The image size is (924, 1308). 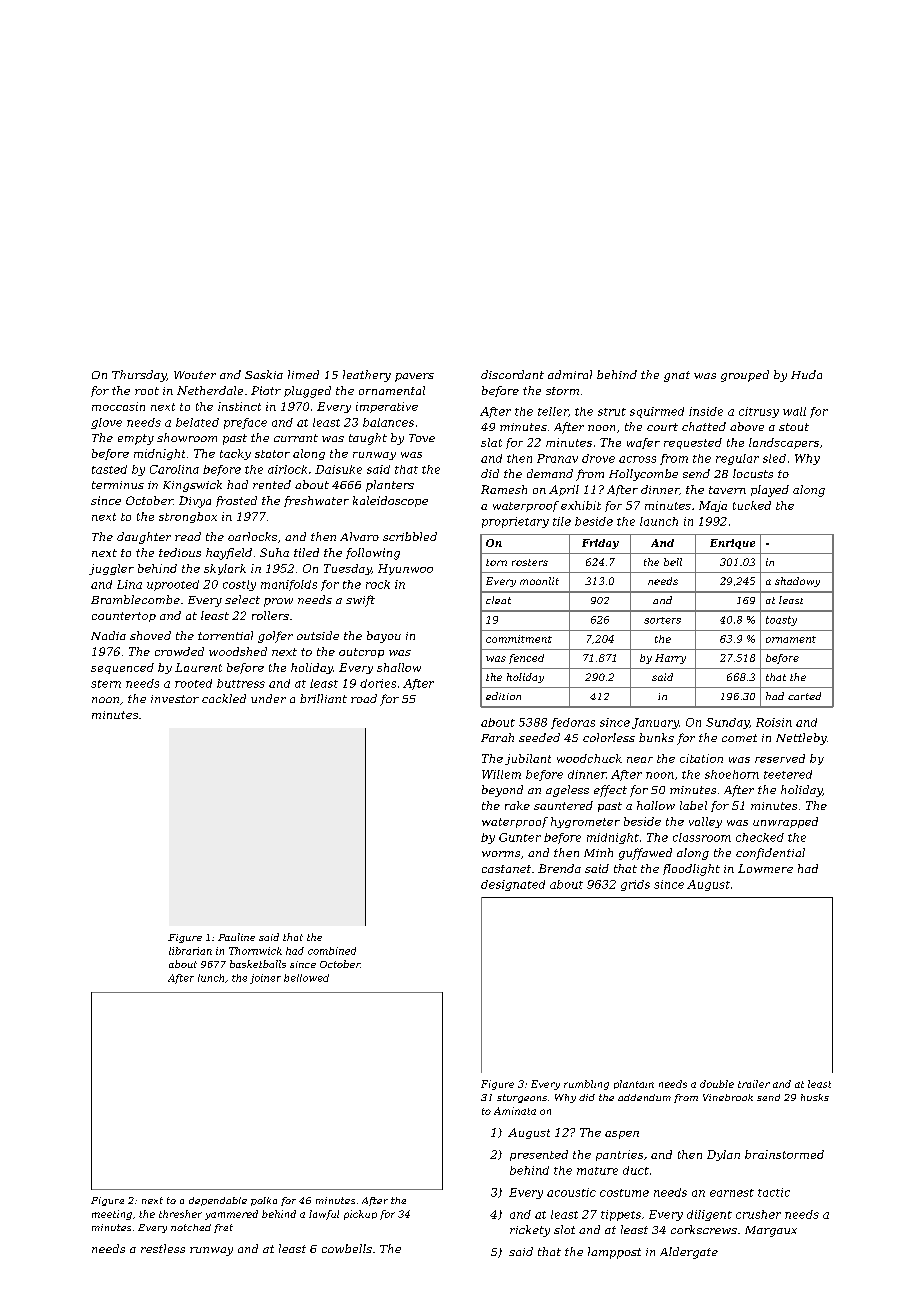 What do you see at coordinates (640, 760) in the screenshot?
I see `near` at bounding box center [640, 760].
